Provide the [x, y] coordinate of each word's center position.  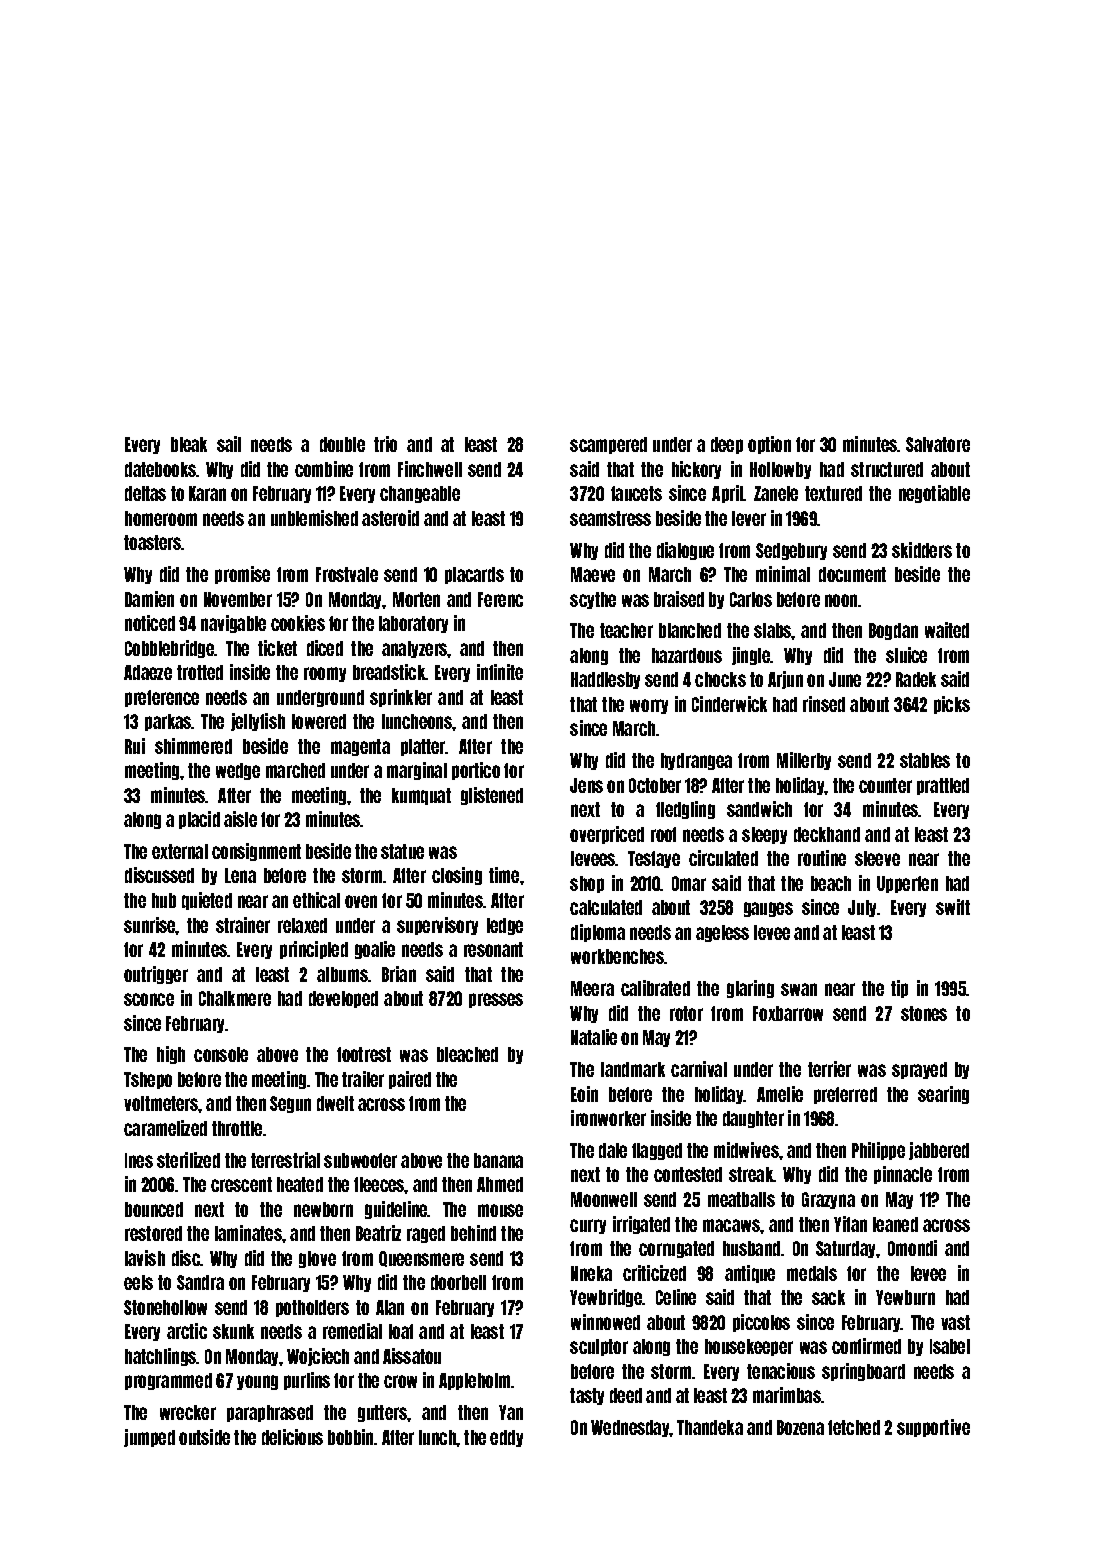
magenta [360, 747]
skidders [922, 550]
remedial [352, 1331]
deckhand [827, 834]
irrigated [641, 1225]
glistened [492, 796]
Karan [207, 493]
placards [474, 575]
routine [822, 858]
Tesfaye [654, 859]
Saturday [845, 1249]
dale [613, 1150]
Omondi [912, 1248]
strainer [243, 925]
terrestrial [285, 1160]
